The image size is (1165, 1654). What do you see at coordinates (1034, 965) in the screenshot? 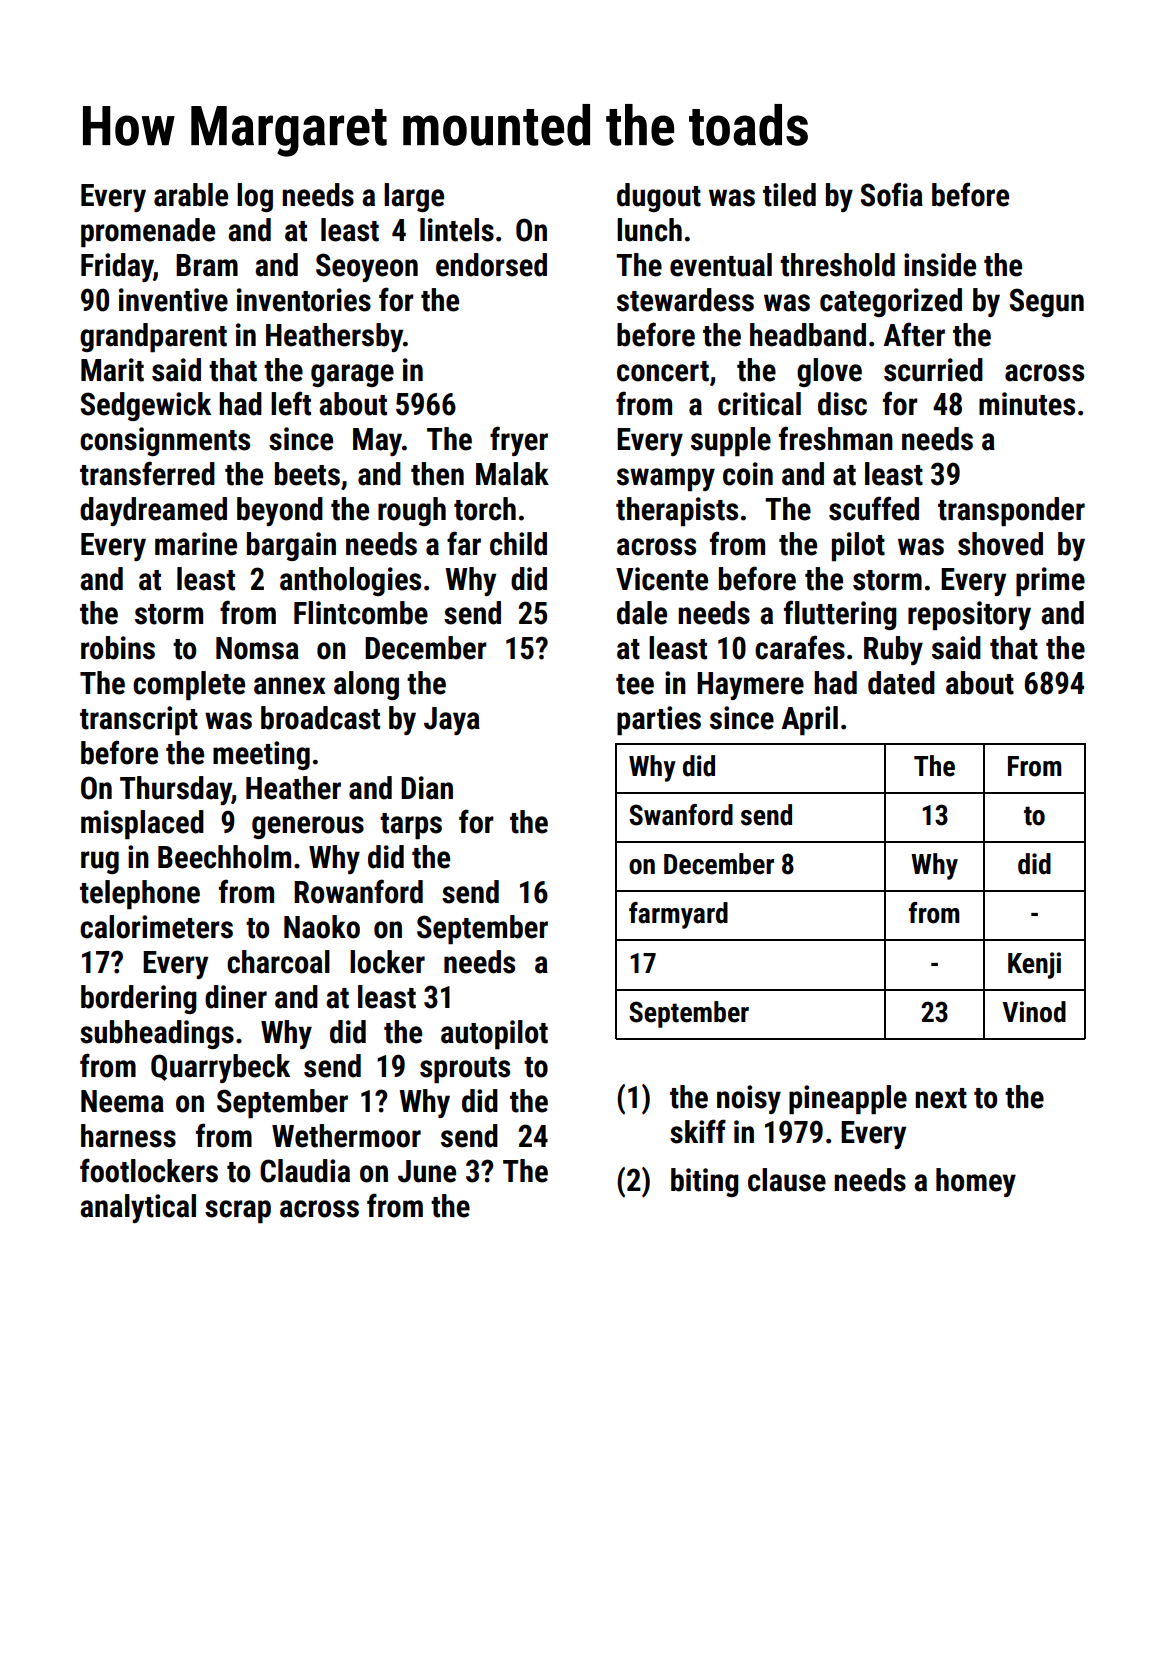
I see `Kenji` at bounding box center [1034, 965].
